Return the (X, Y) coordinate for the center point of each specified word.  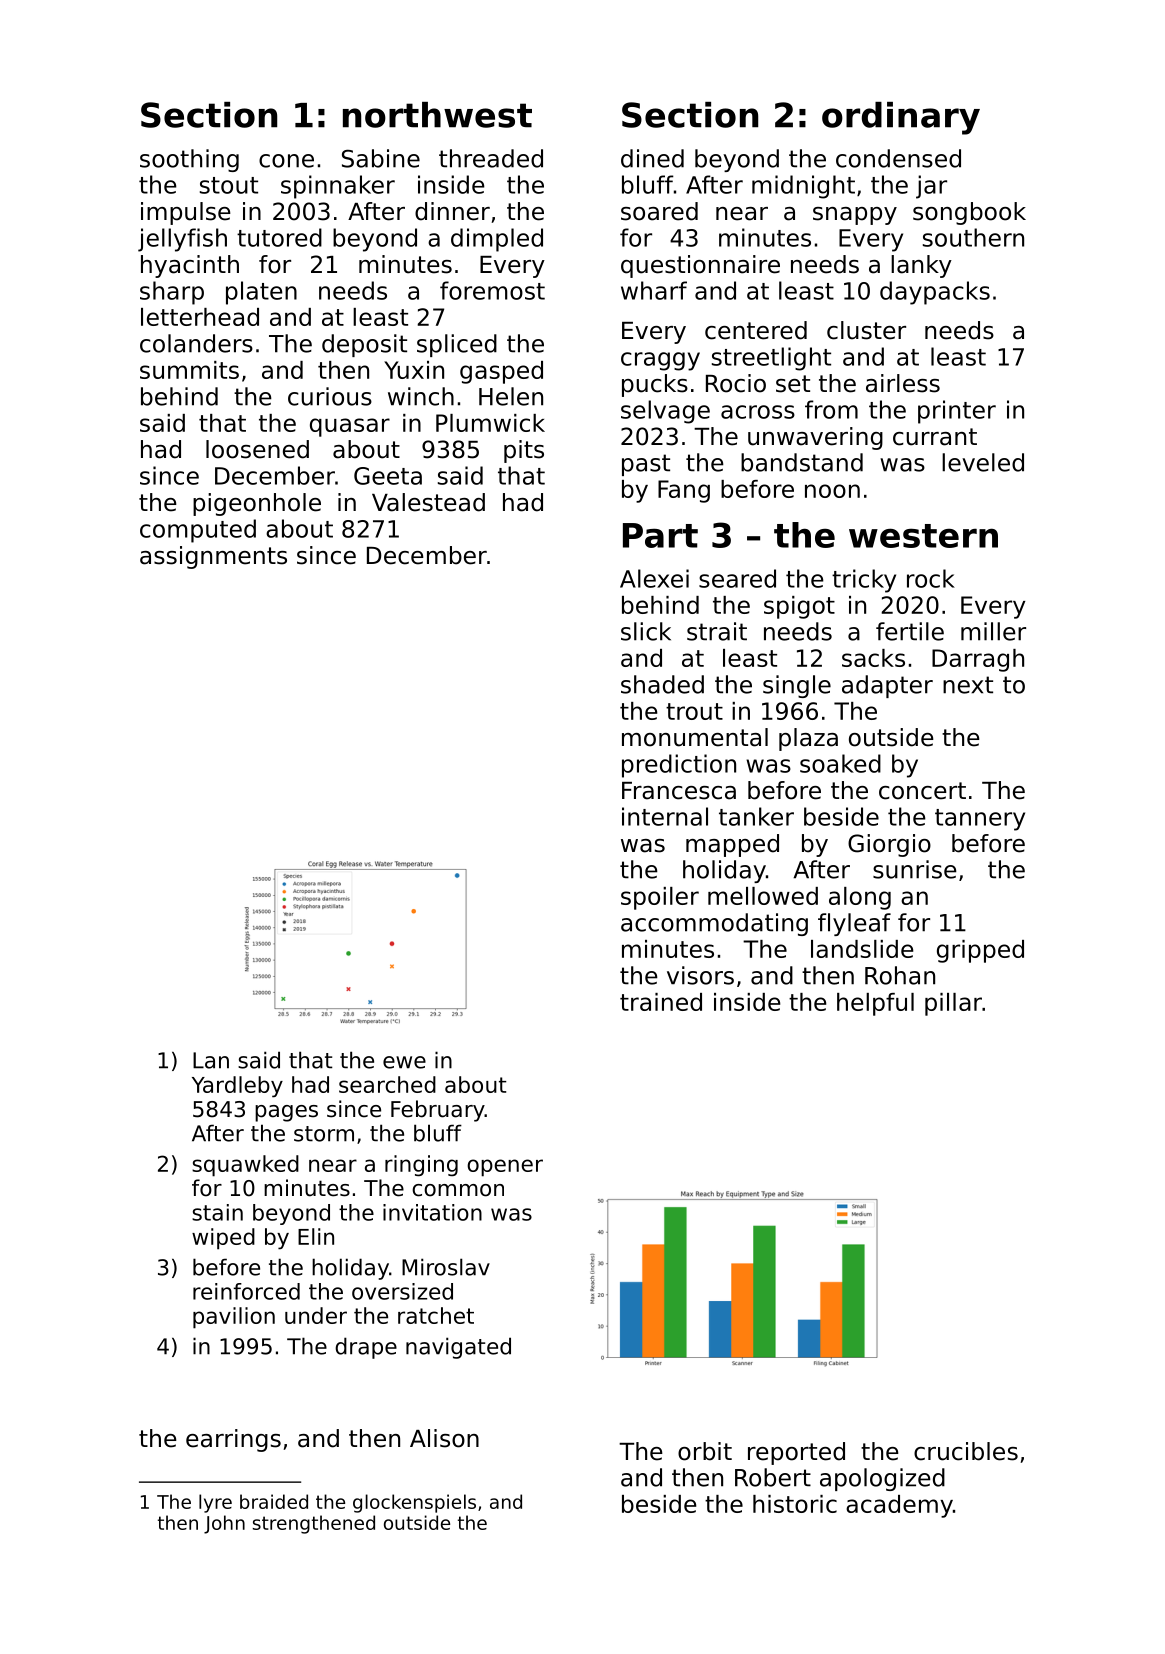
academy (899, 1506)
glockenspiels (414, 1503)
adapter (887, 686)
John (224, 1524)
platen (261, 293)
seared (737, 578)
